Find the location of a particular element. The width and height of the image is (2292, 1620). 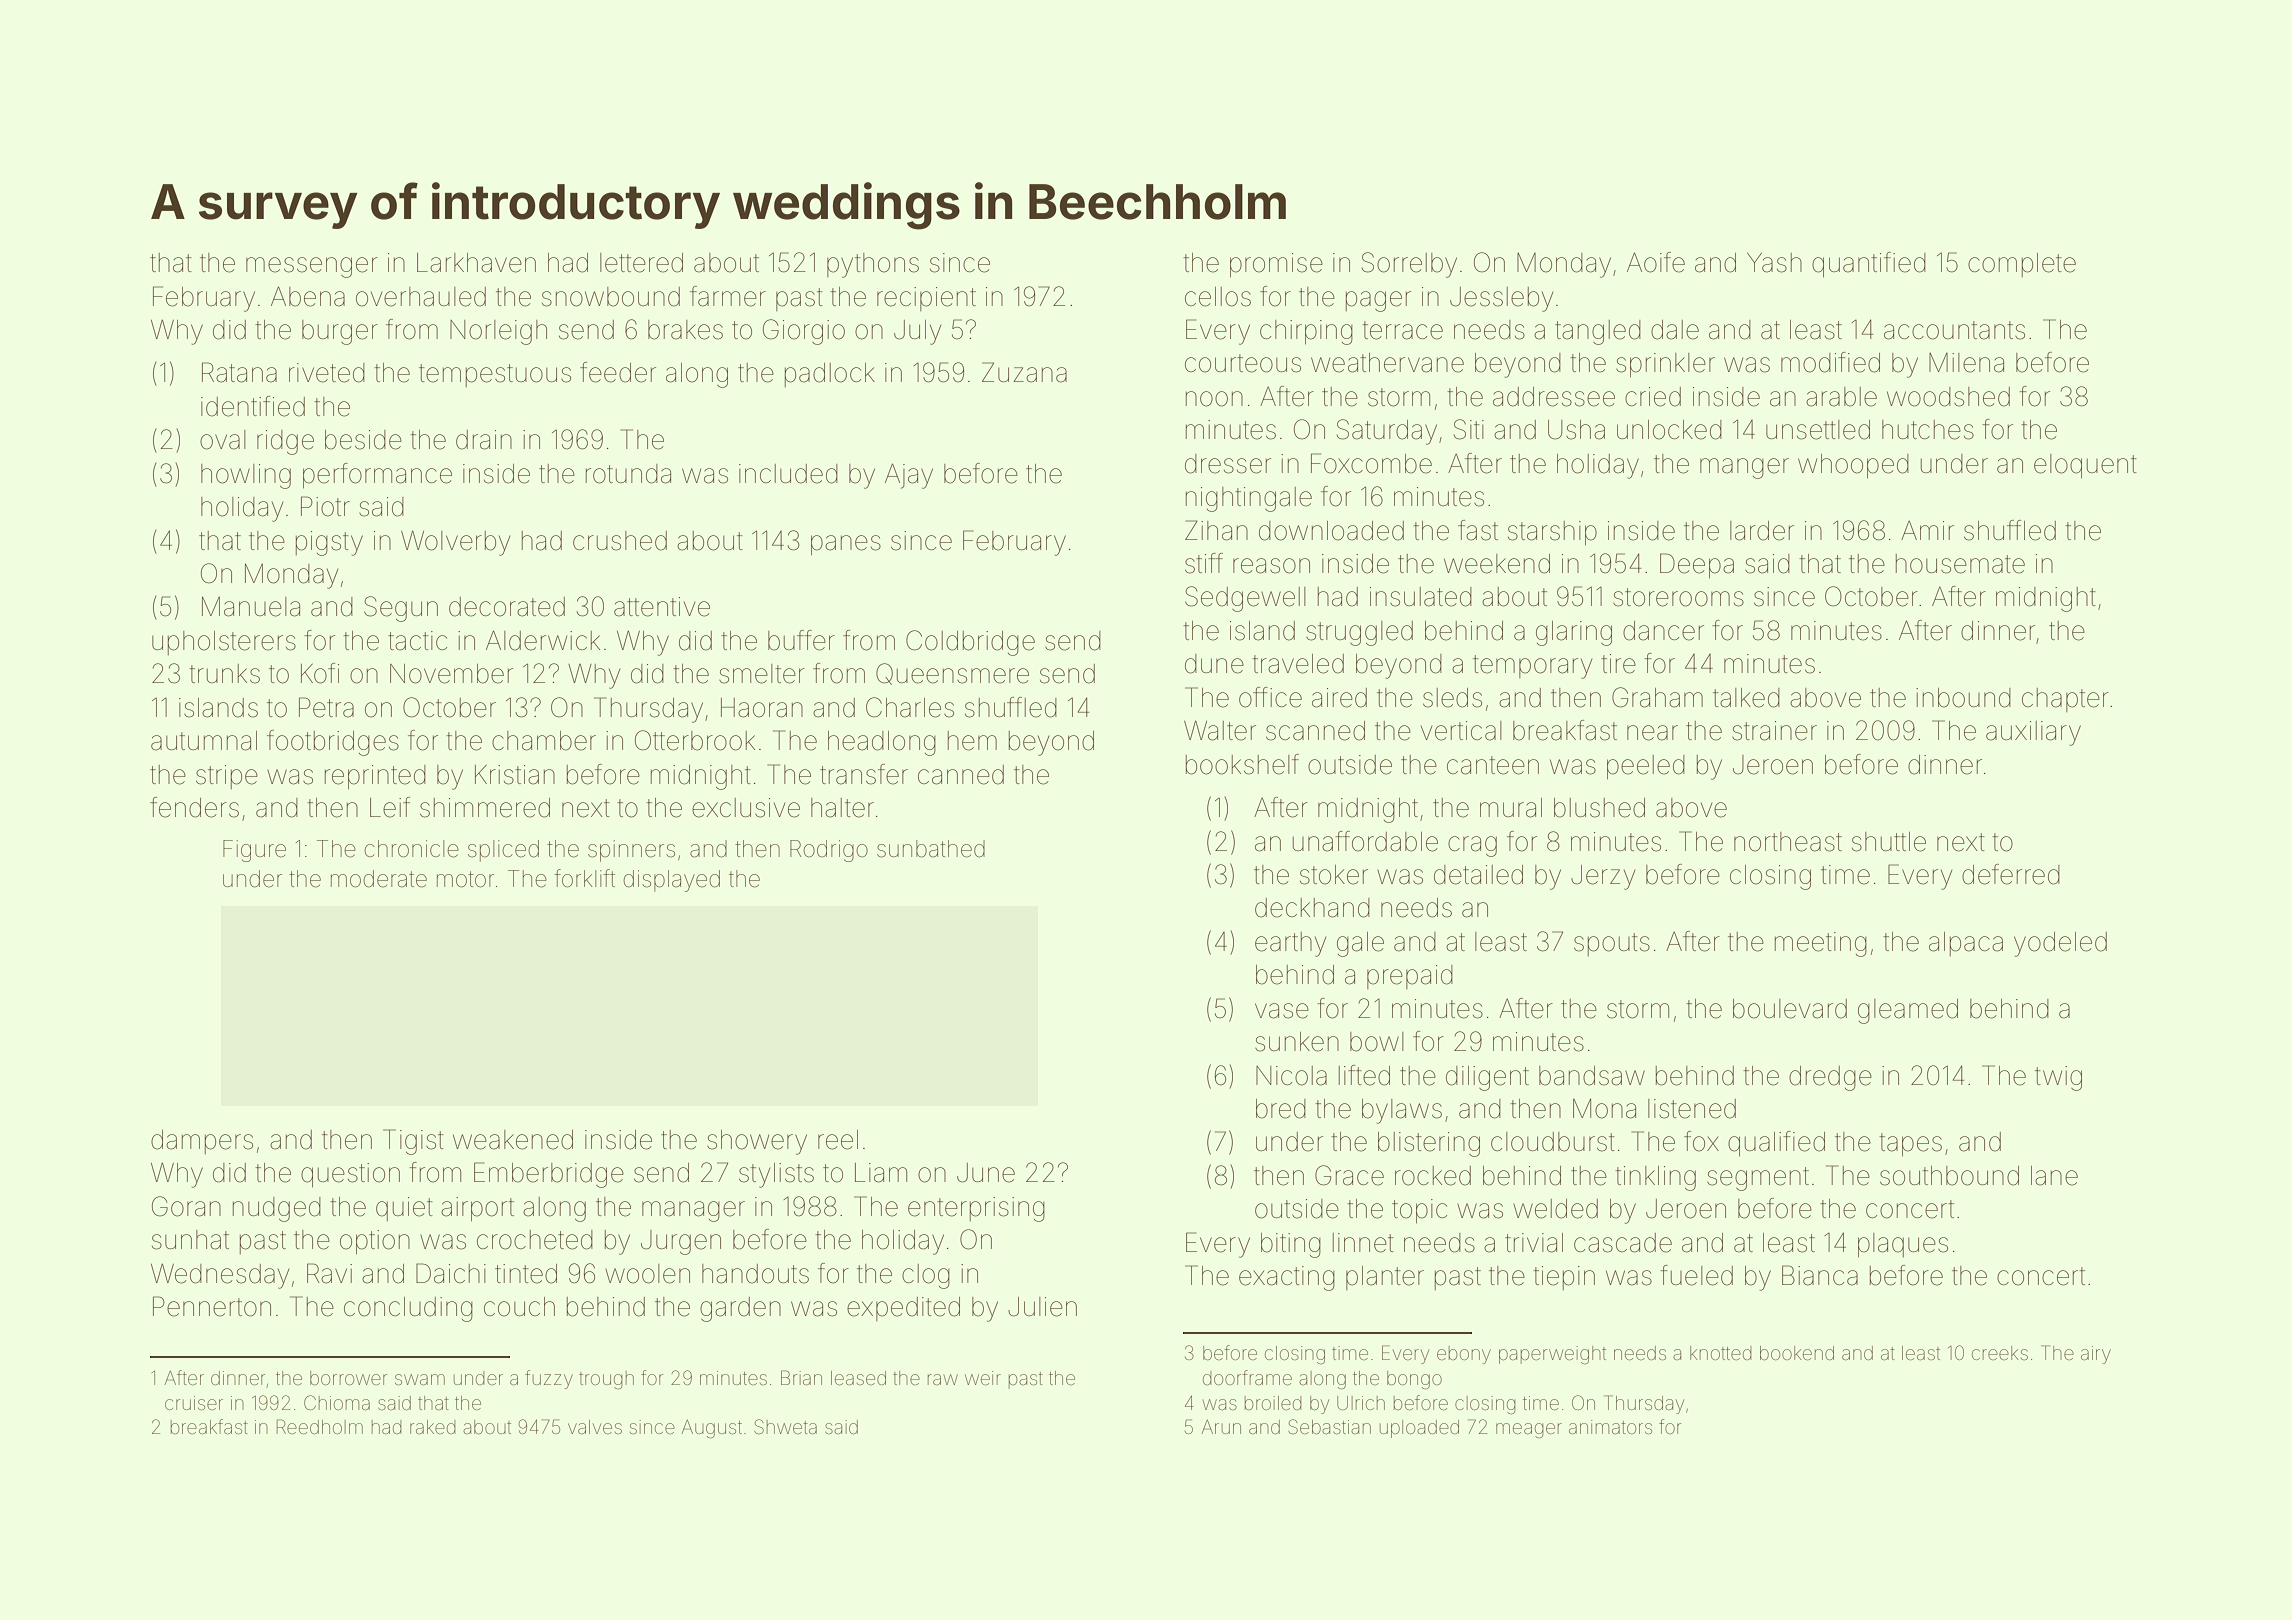

animators is located at coordinates (1610, 1427).
